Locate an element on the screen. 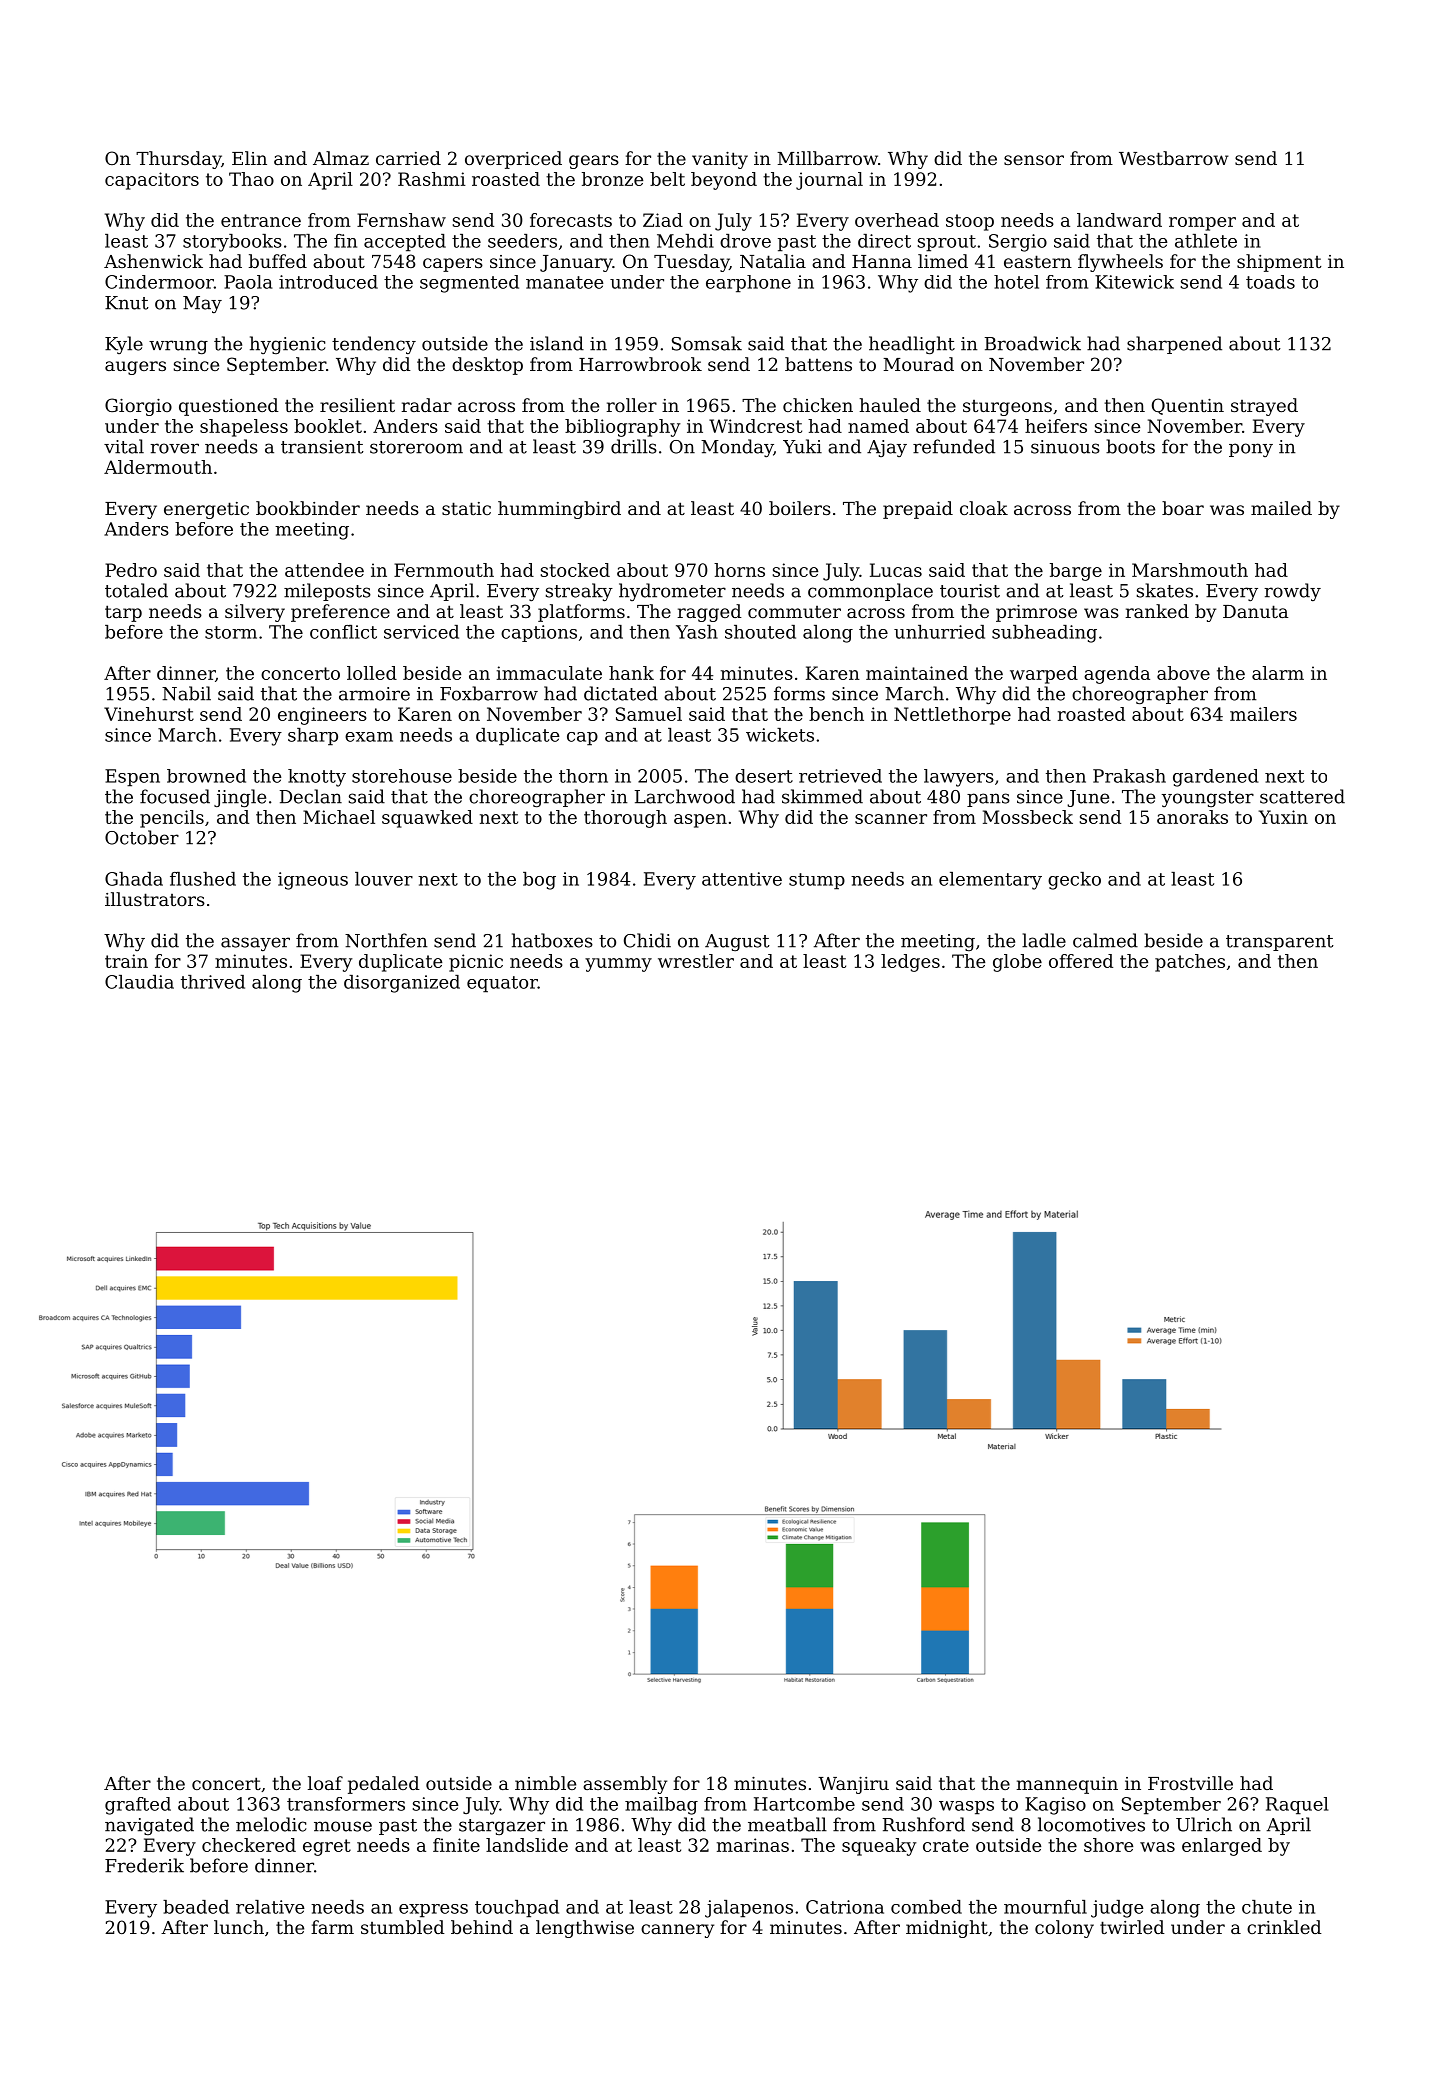 The height and width of the screenshot is (2100, 1450). patches is located at coordinates (1190, 963).
